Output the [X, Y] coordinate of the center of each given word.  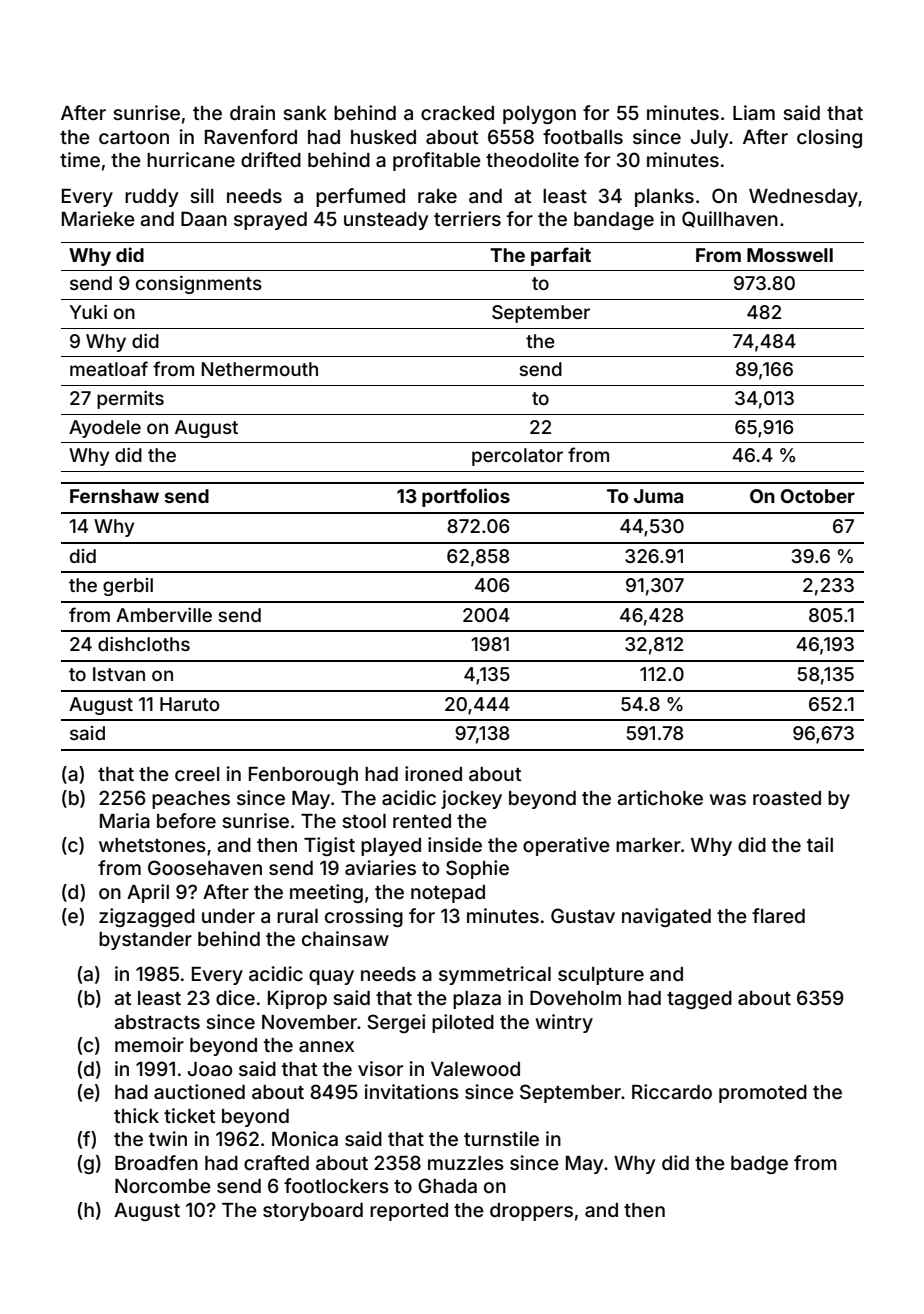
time [80, 159]
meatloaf [109, 368]
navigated [666, 917]
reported [409, 1212]
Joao [210, 1069]
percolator [517, 457]
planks [664, 198]
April [148, 893]
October [818, 496]
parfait [561, 256]
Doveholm [575, 997]
